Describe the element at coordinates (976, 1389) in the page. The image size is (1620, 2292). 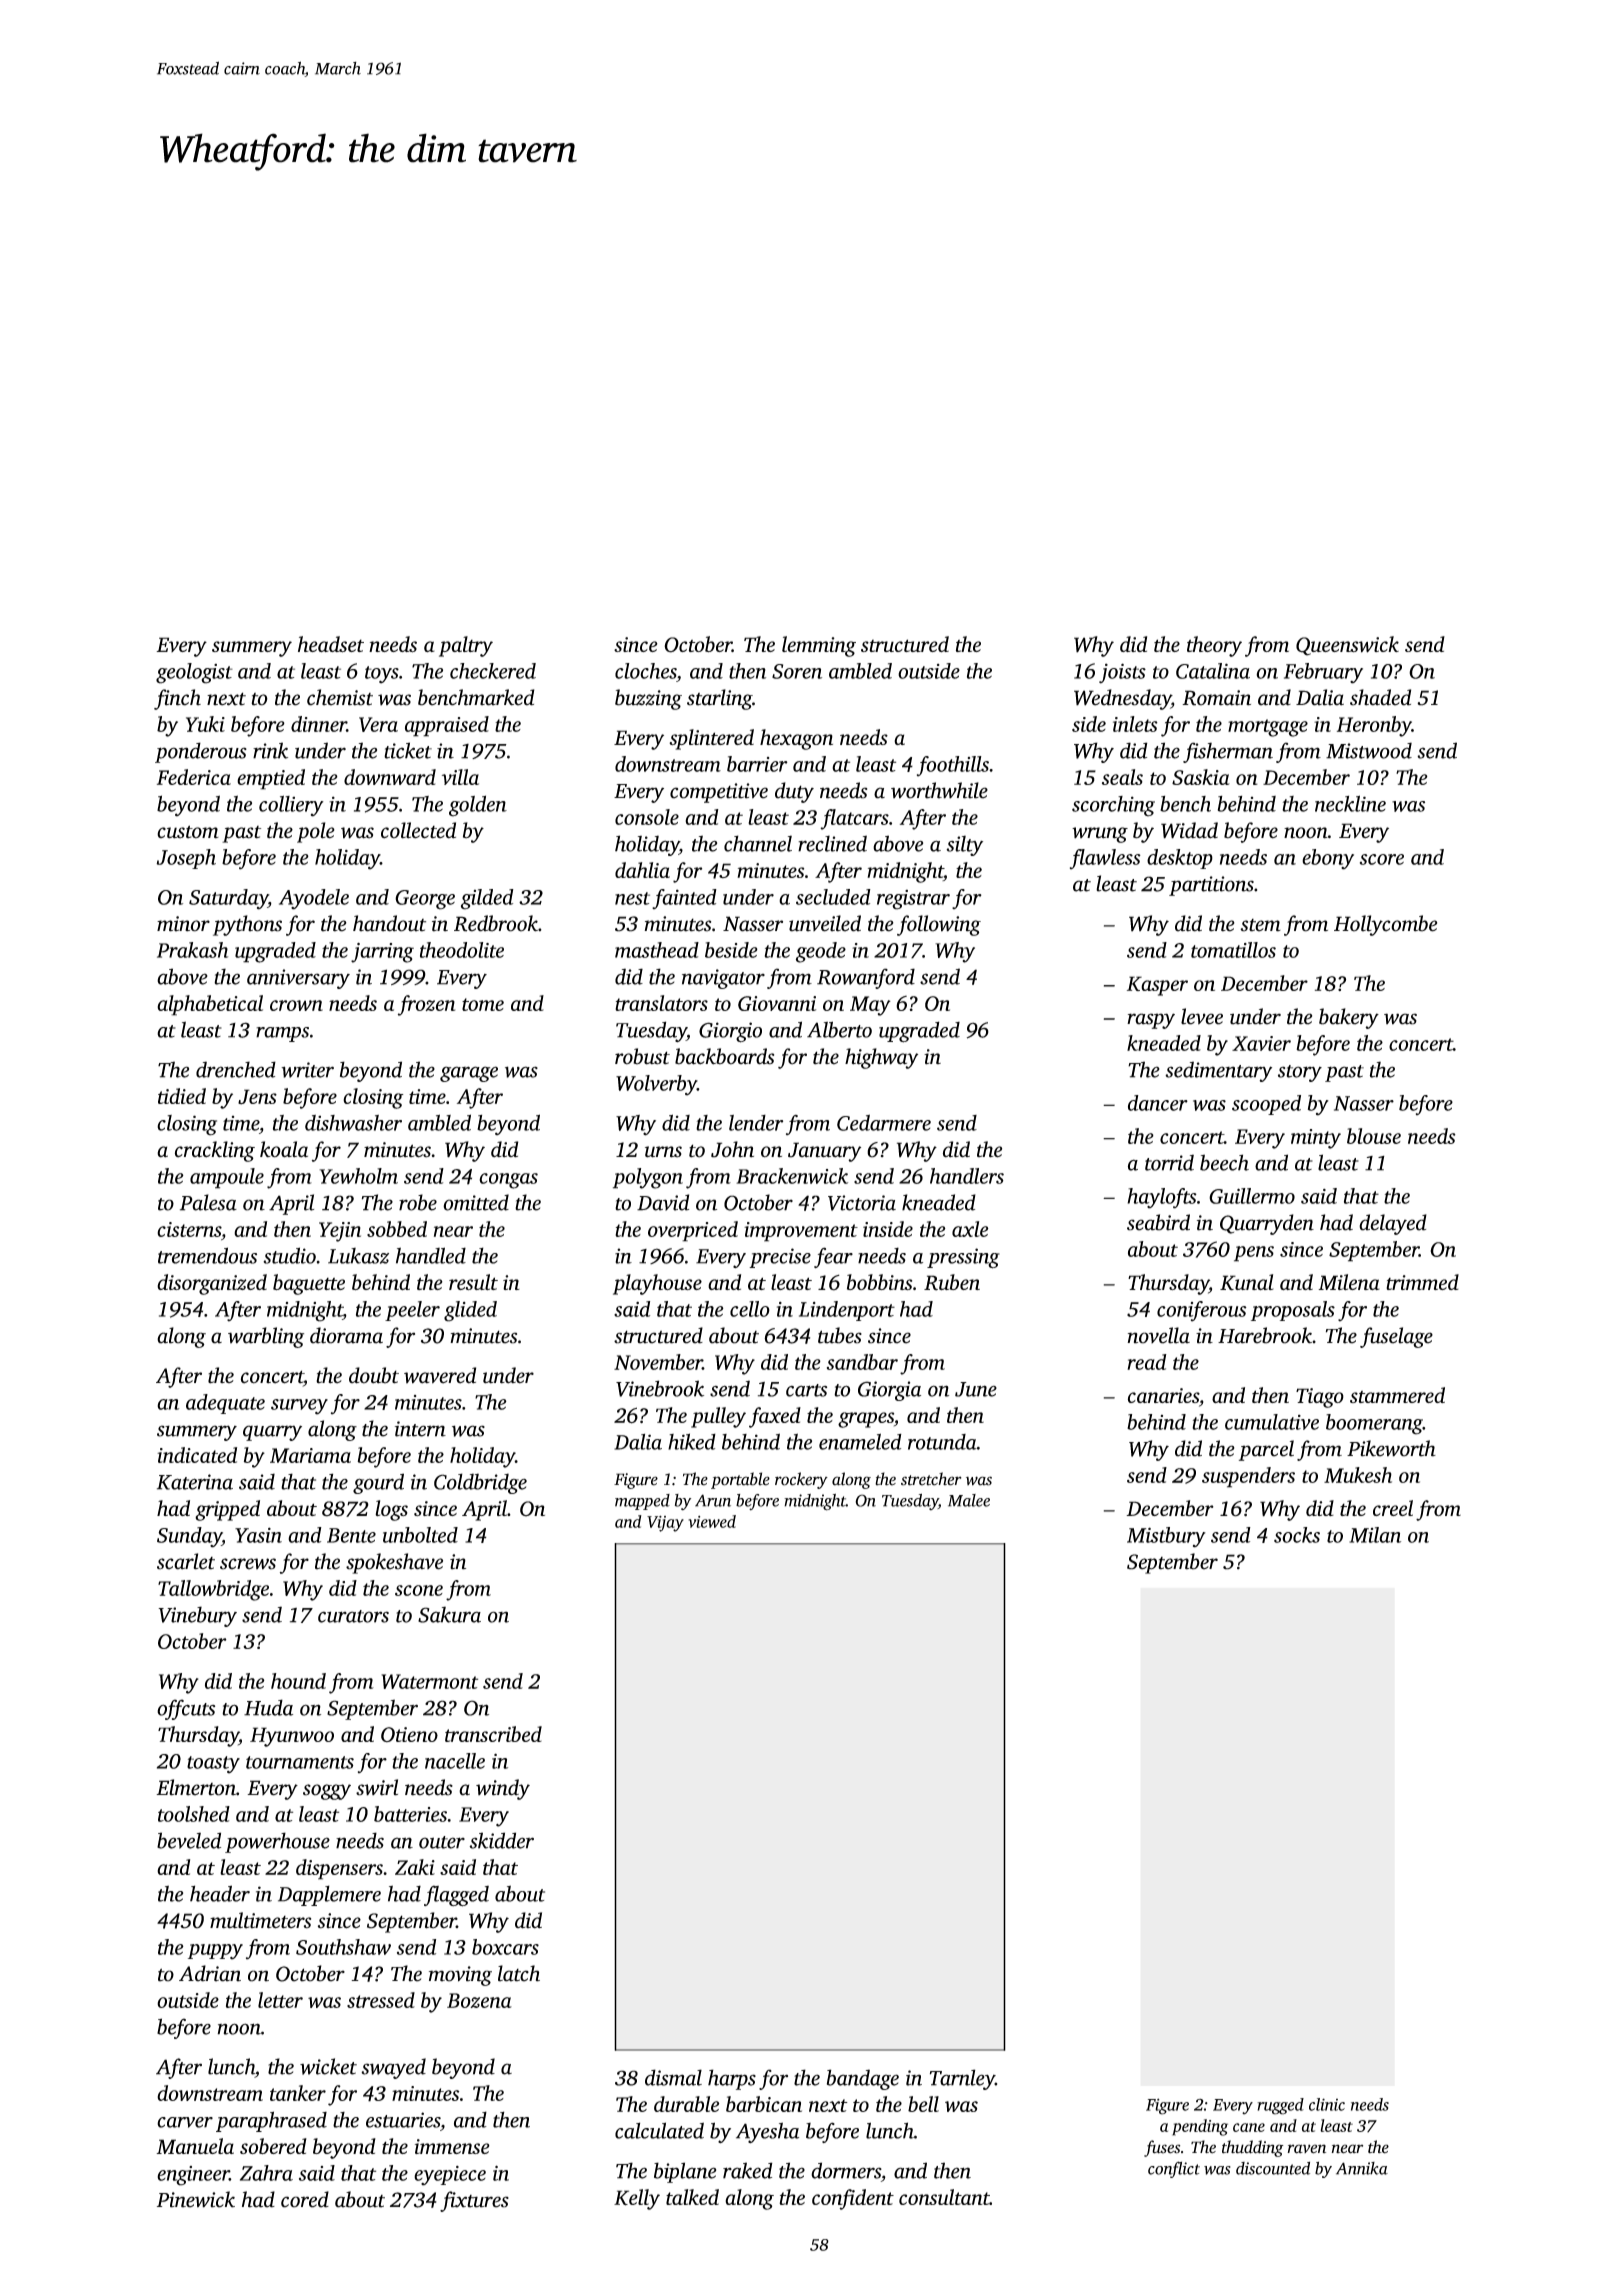
I see `June` at that location.
